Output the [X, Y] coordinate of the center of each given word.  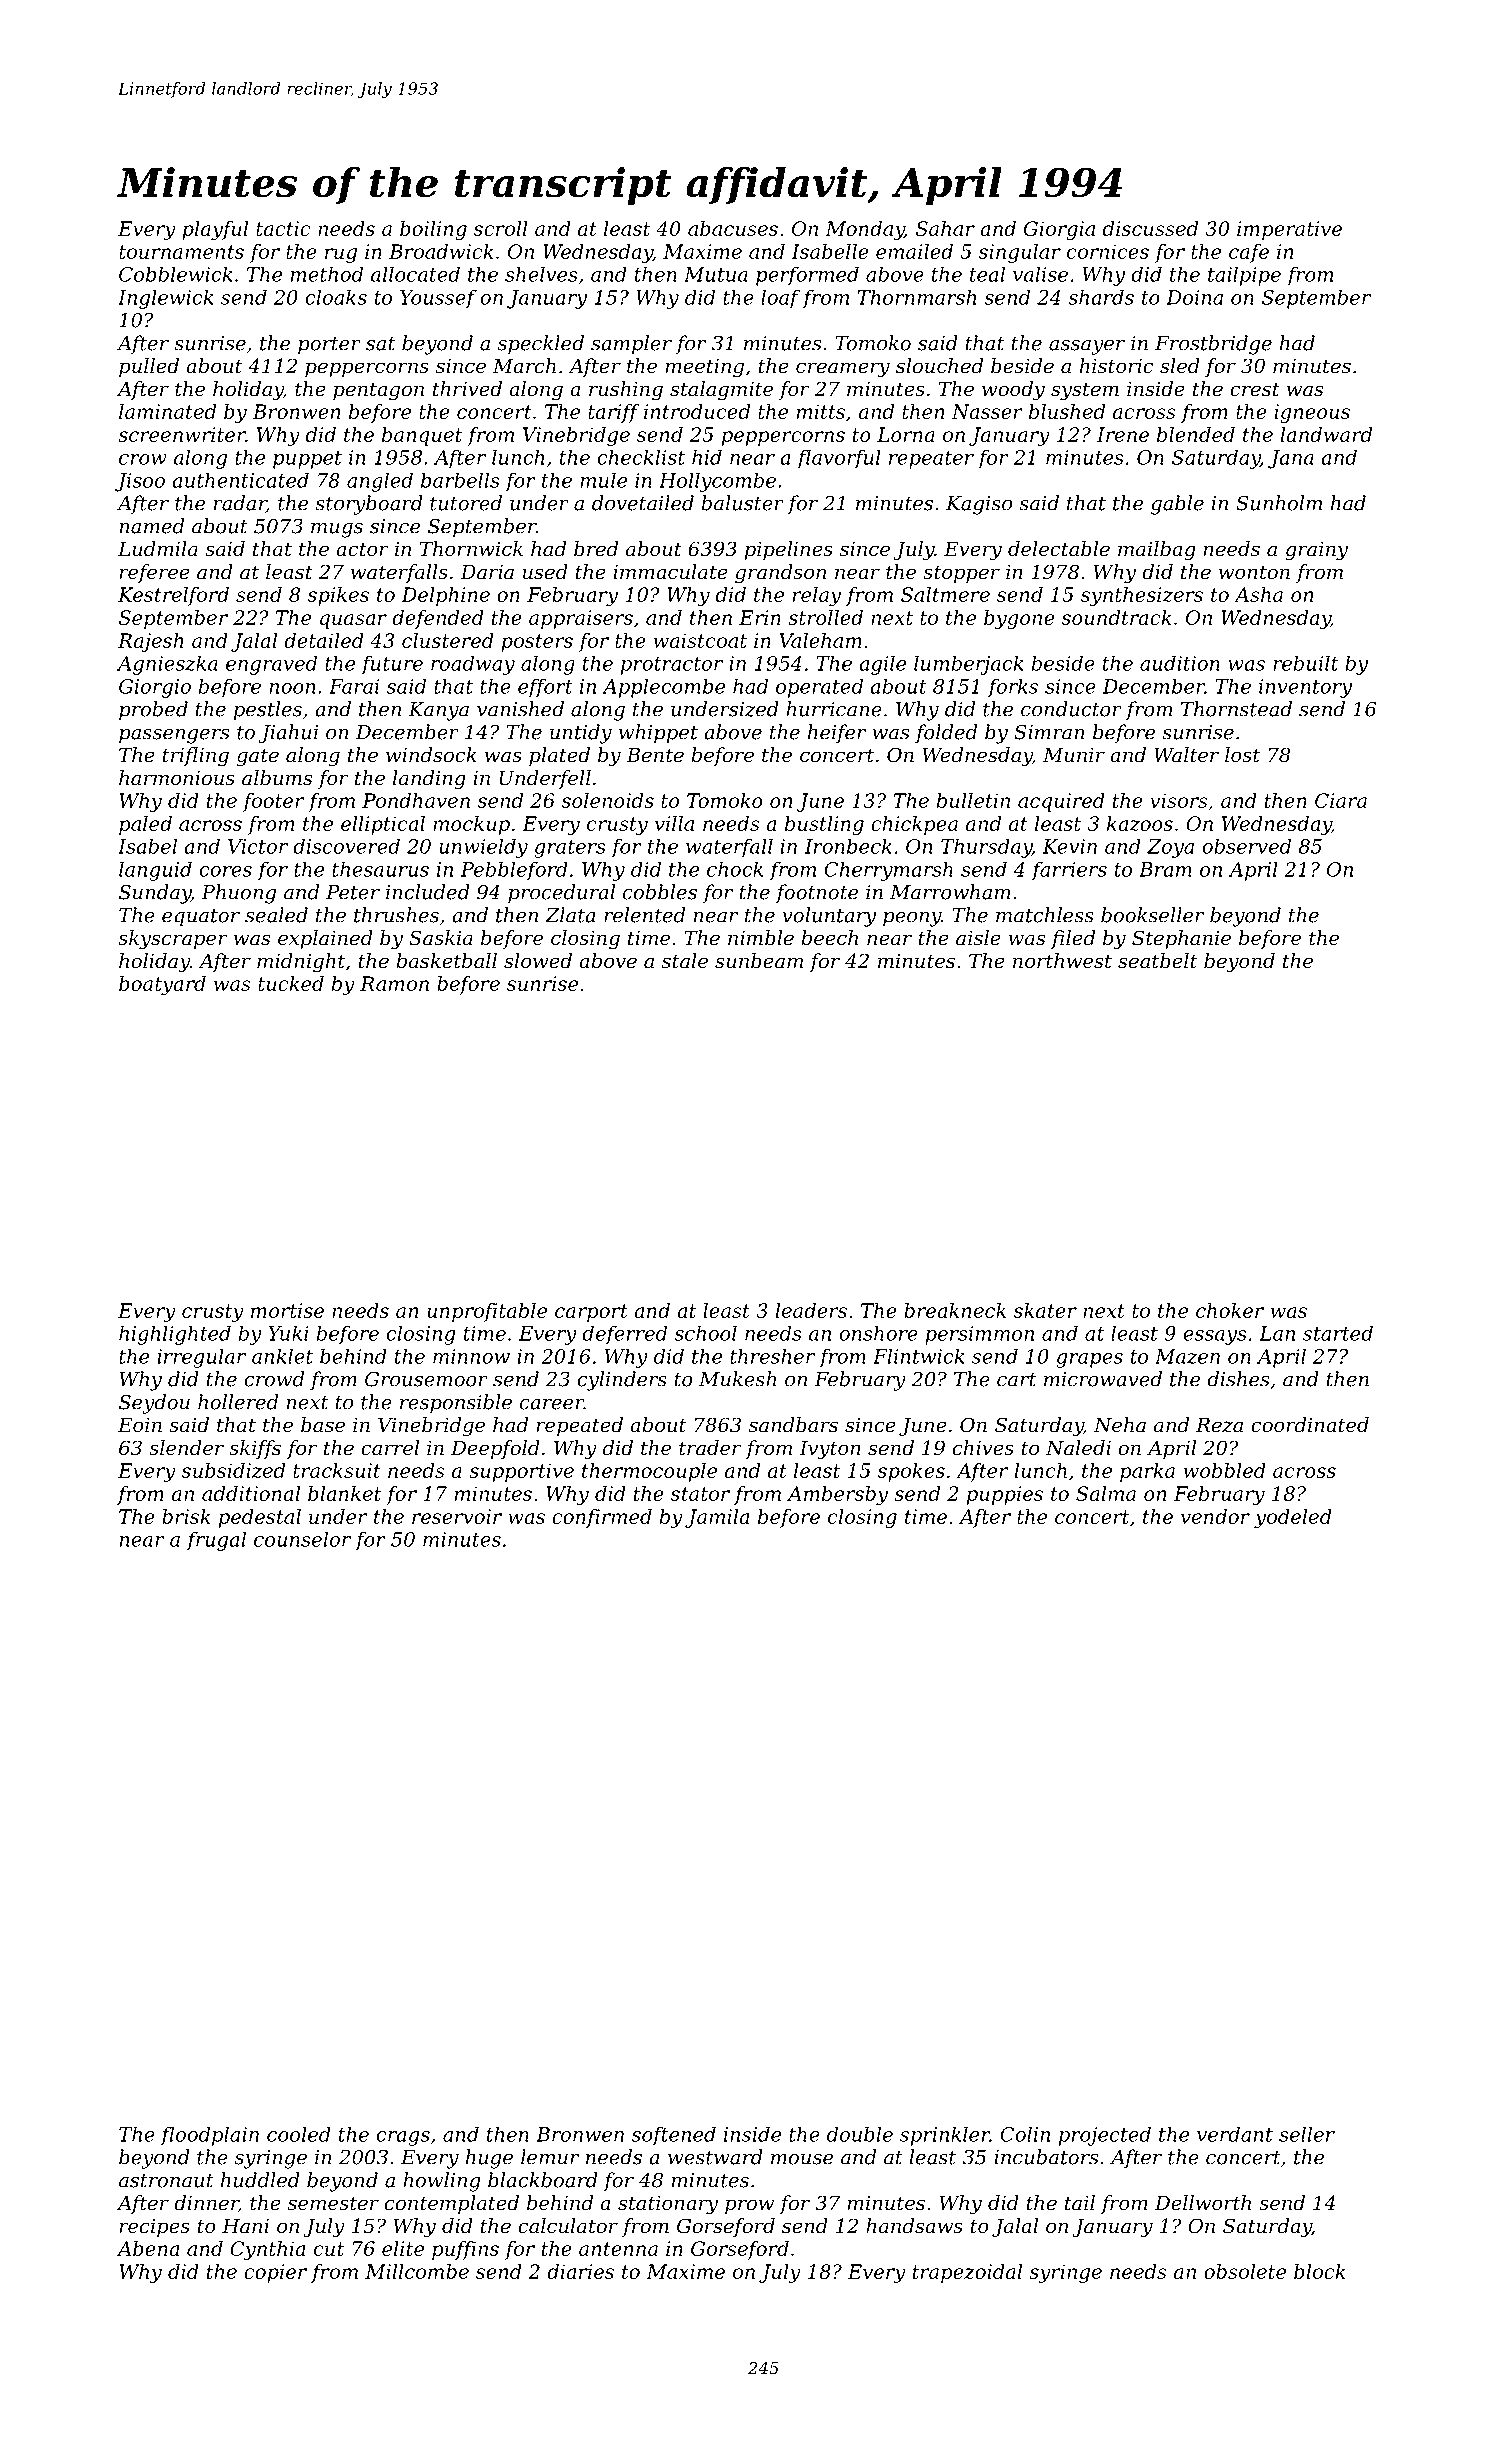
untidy [581, 734]
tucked [291, 983]
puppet [307, 460]
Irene [1123, 434]
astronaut [166, 2181]
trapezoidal [967, 2273]
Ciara [1341, 800]
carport [591, 1313]
